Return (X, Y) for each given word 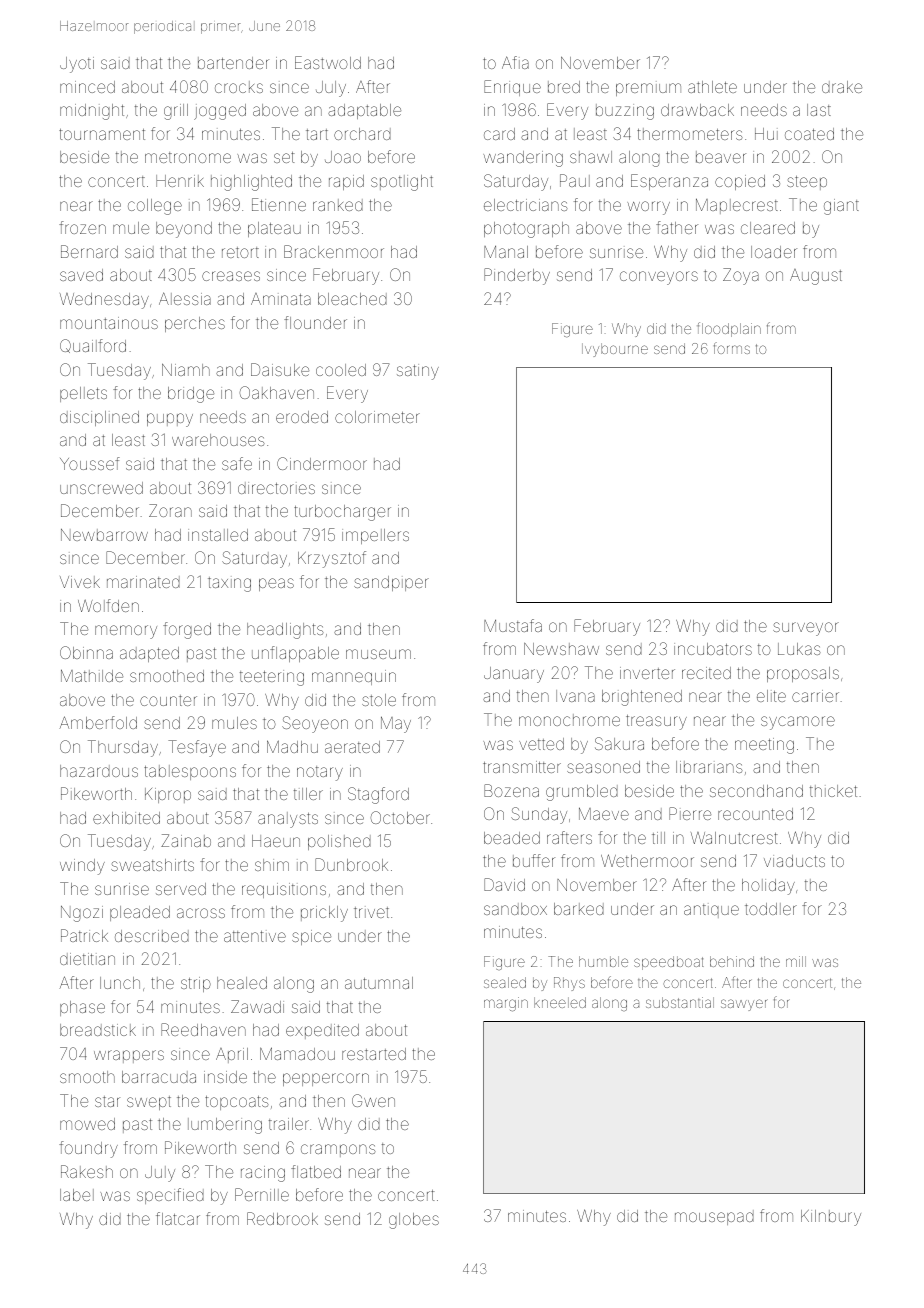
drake (842, 87)
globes (414, 1221)
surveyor (806, 629)
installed (218, 535)
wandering (523, 159)
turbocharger (342, 513)
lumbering (225, 1126)
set (284, 157)
